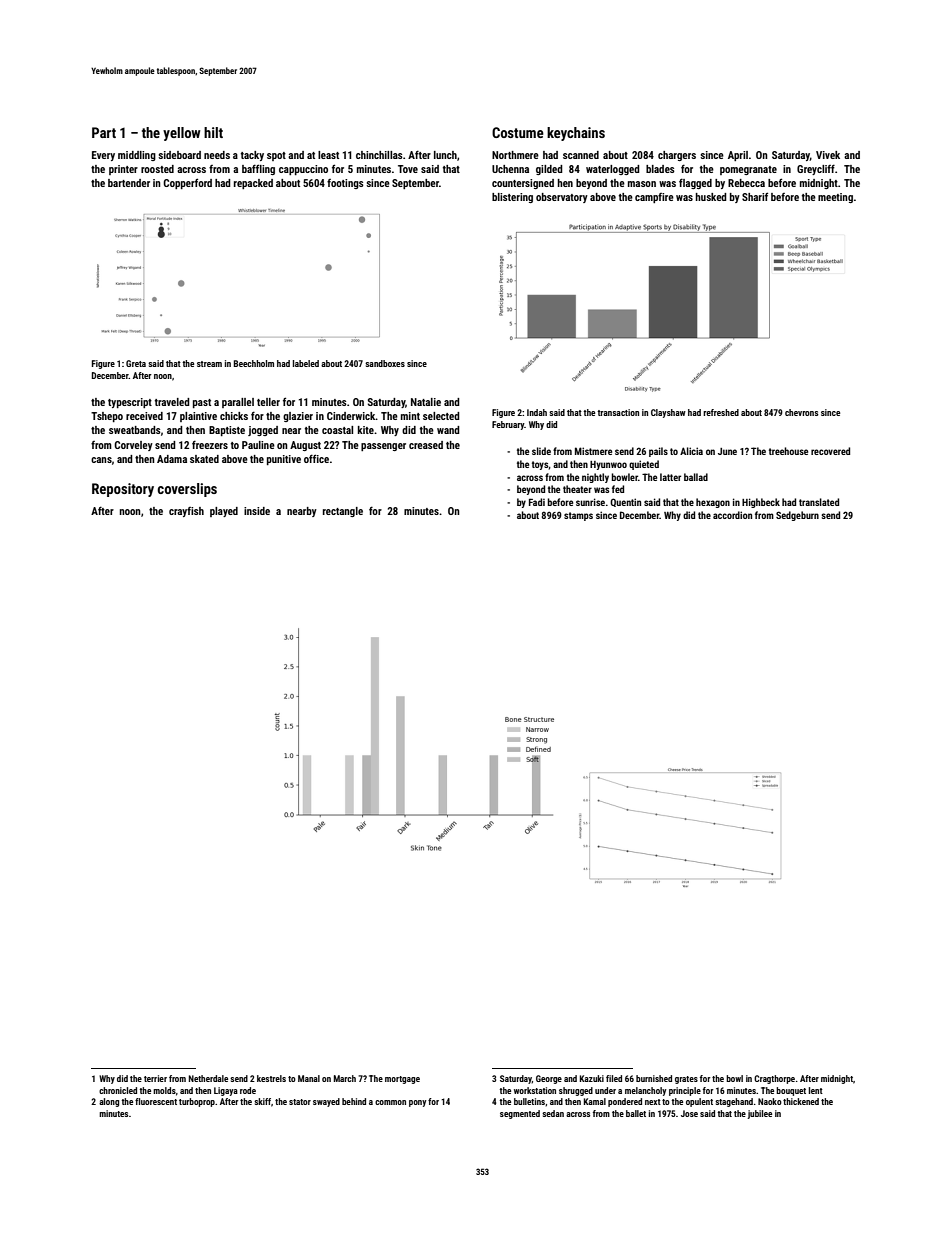 The width and height of the screenshot is (952, 1233). What do you see at coordinates (748, 170) in the screenshot?
I see `pomegranate` at bounding box center [748, 170].
